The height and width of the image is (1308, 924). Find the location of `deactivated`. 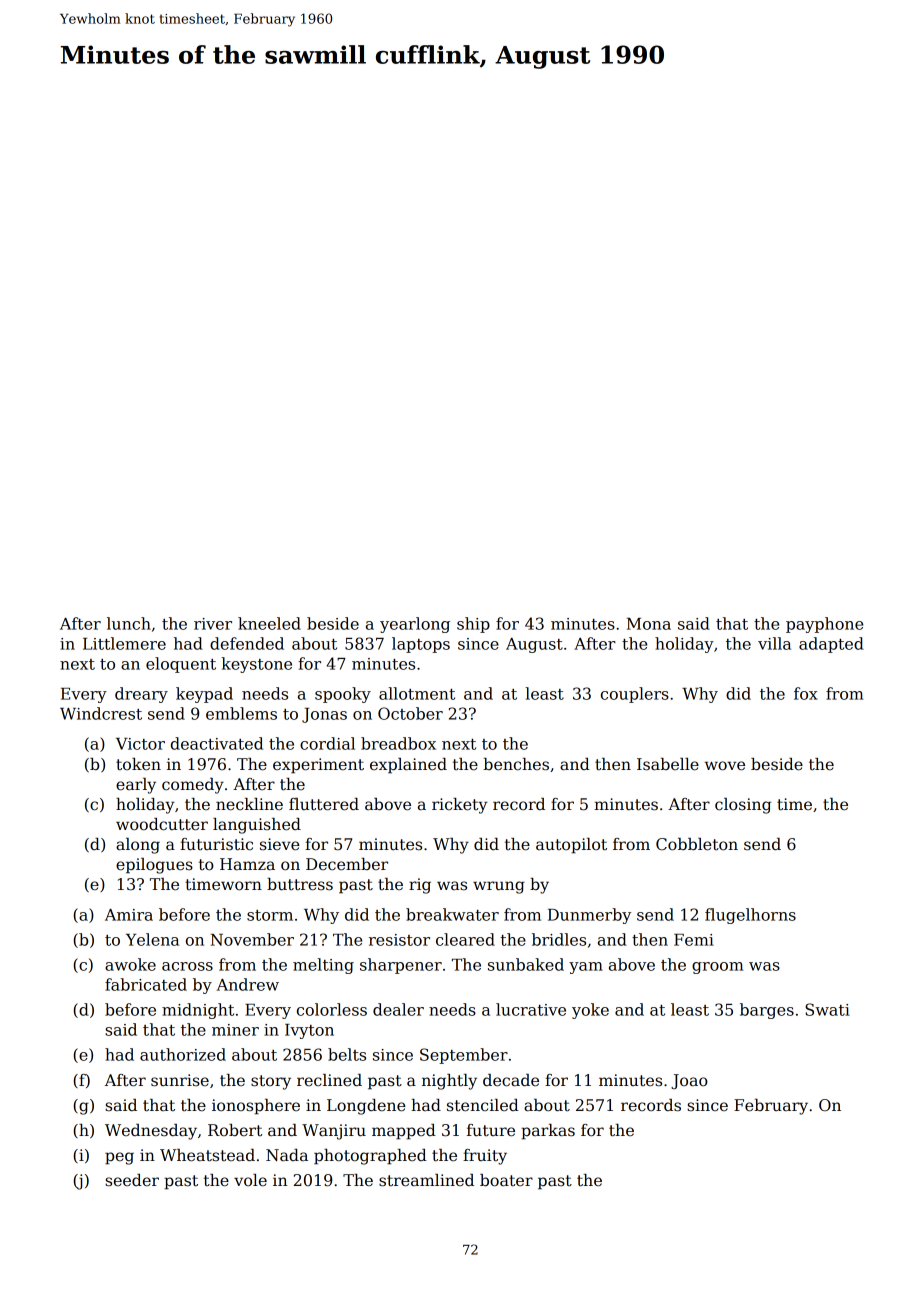

deactivated is located at coordinates (217, 743).
